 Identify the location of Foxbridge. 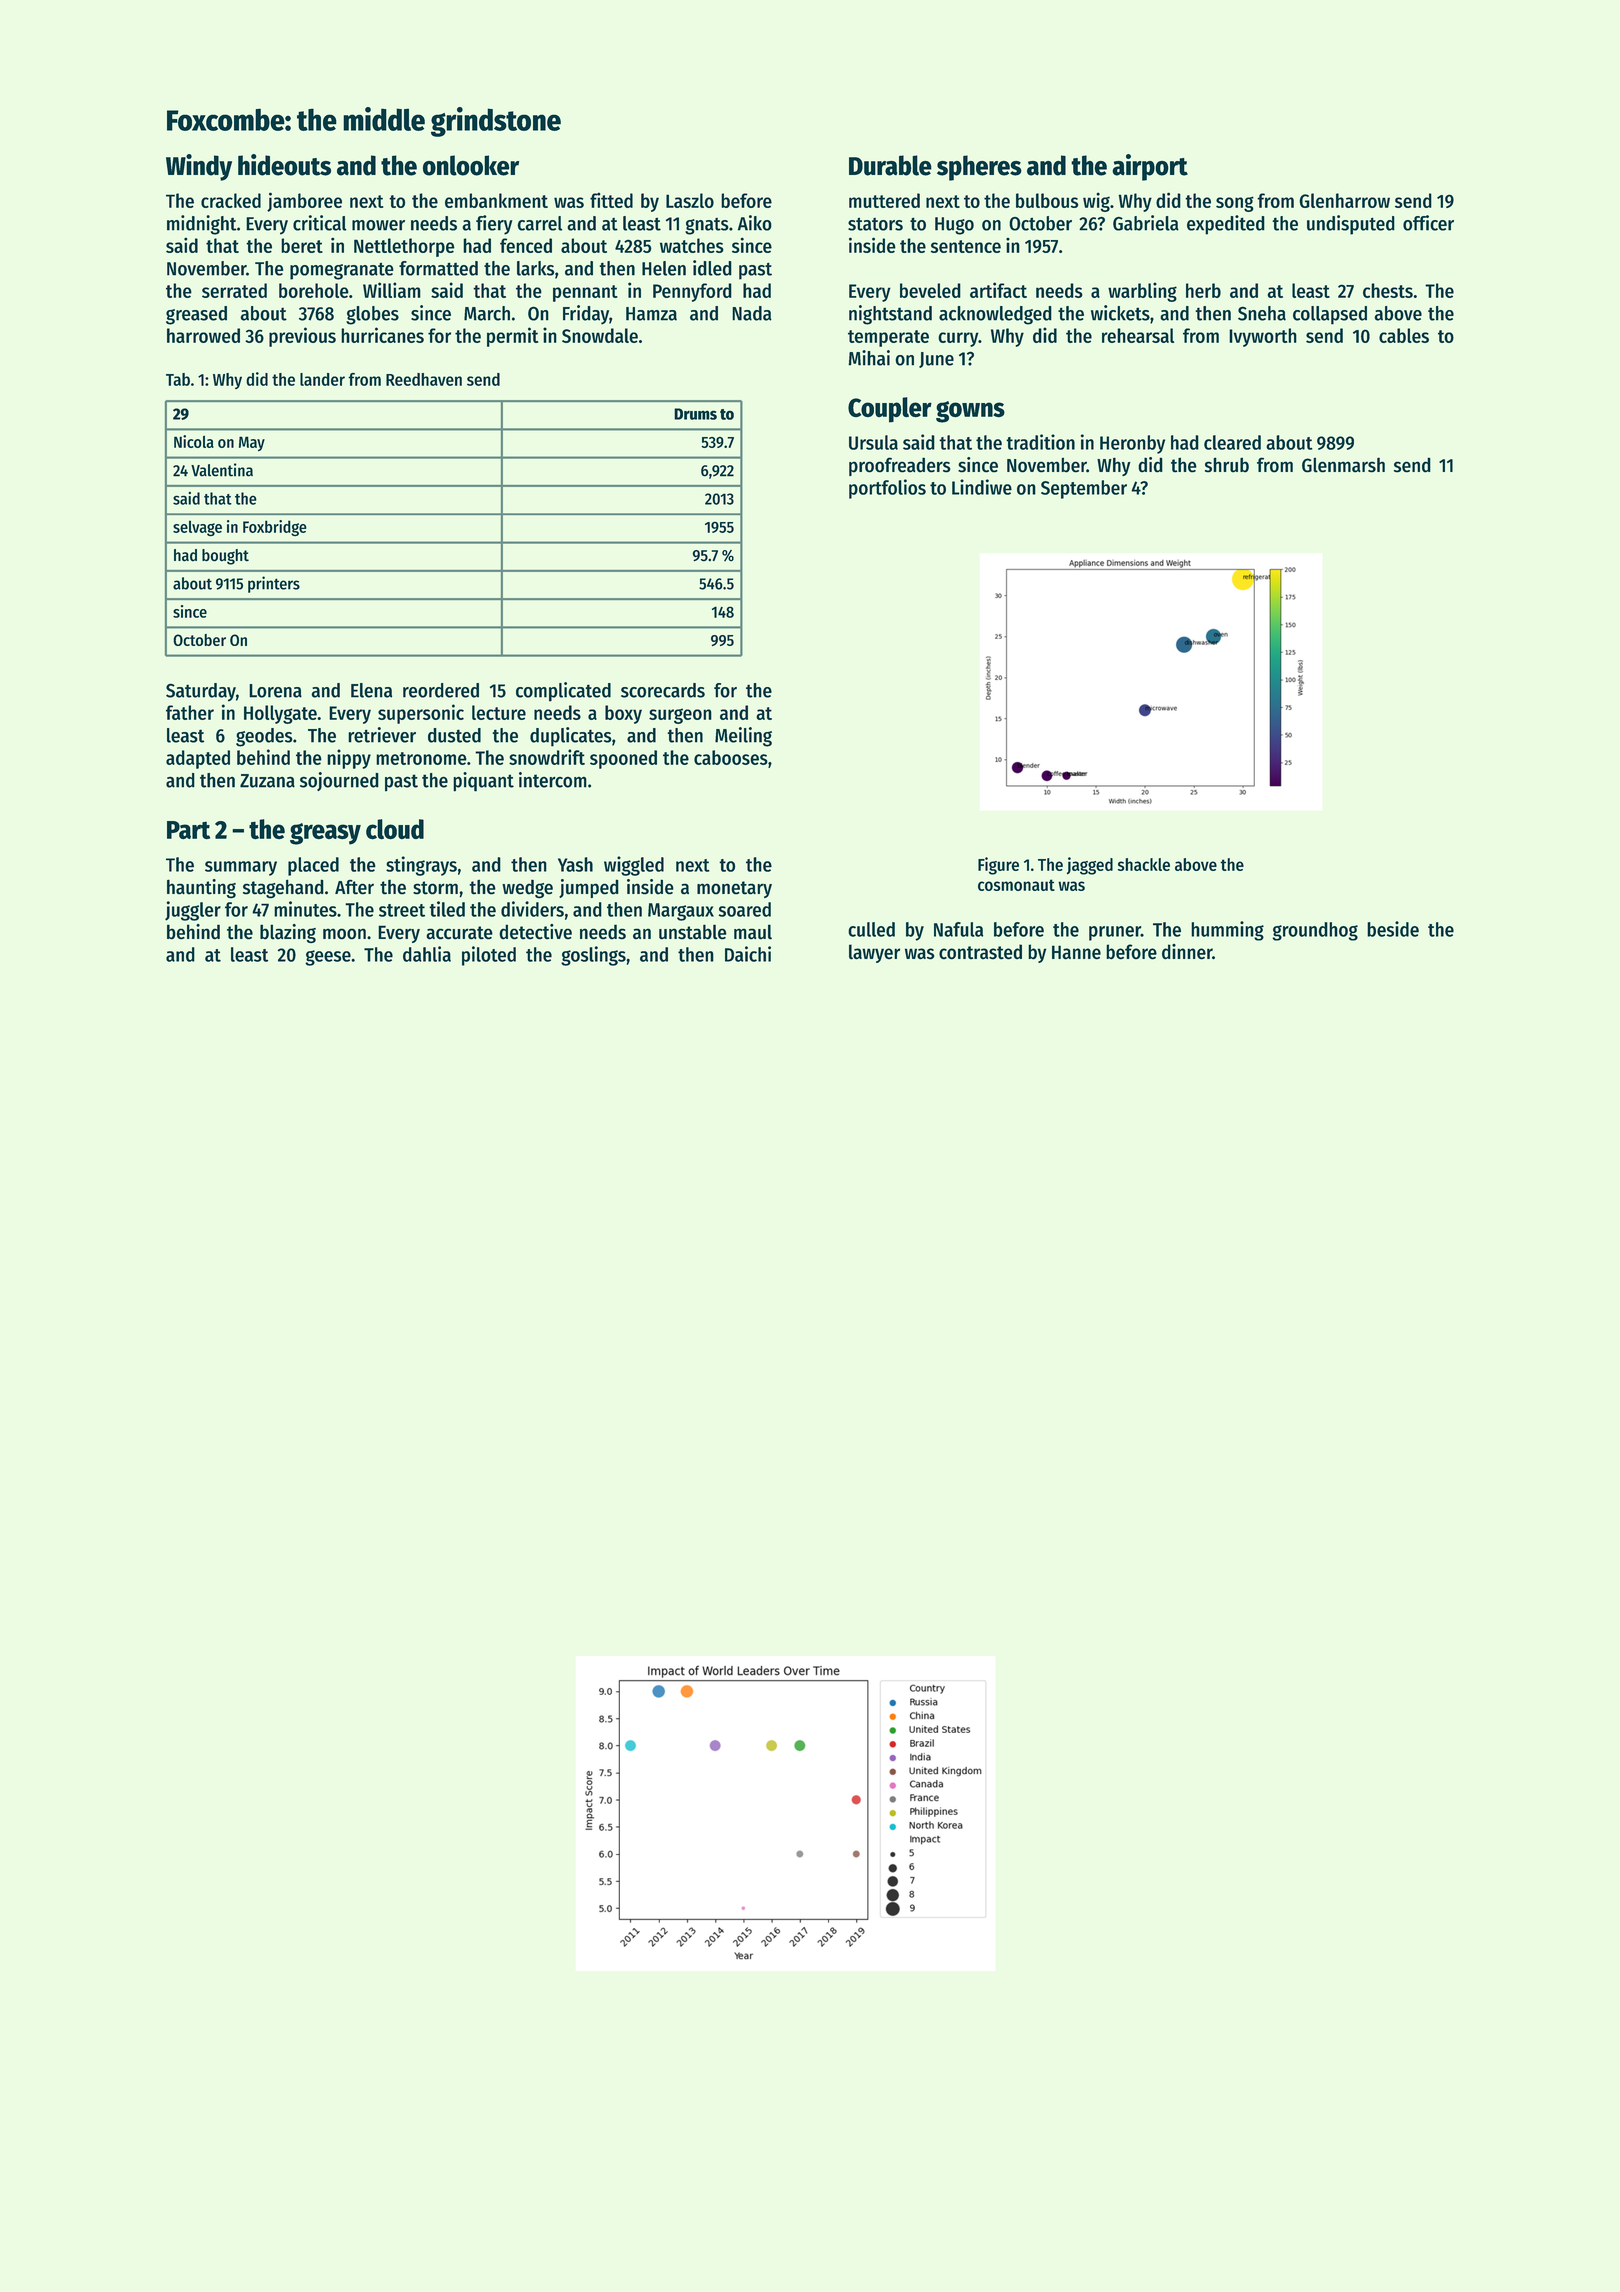
(275, 528).
